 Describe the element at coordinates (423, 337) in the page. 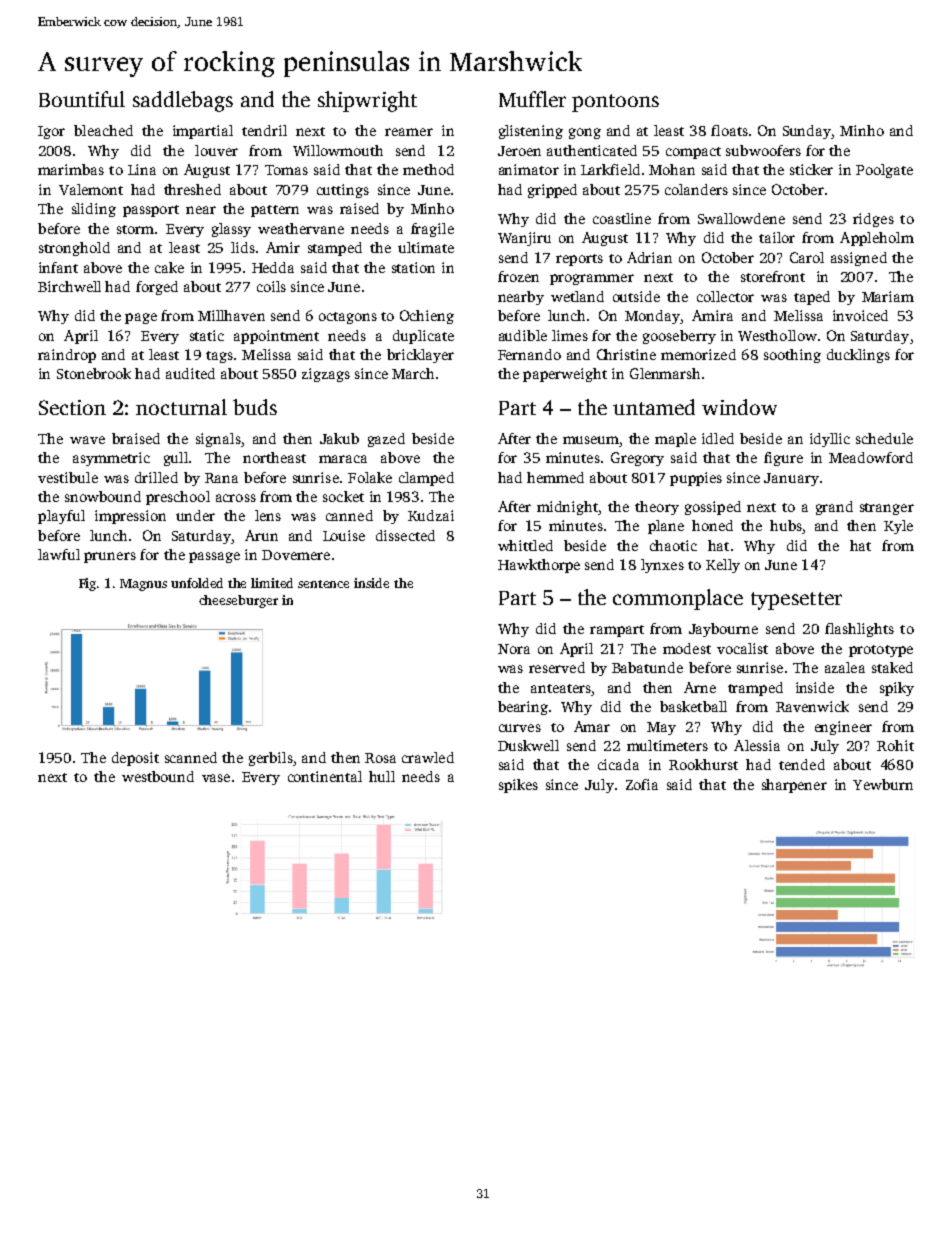

I see `duplicate` at that location.
